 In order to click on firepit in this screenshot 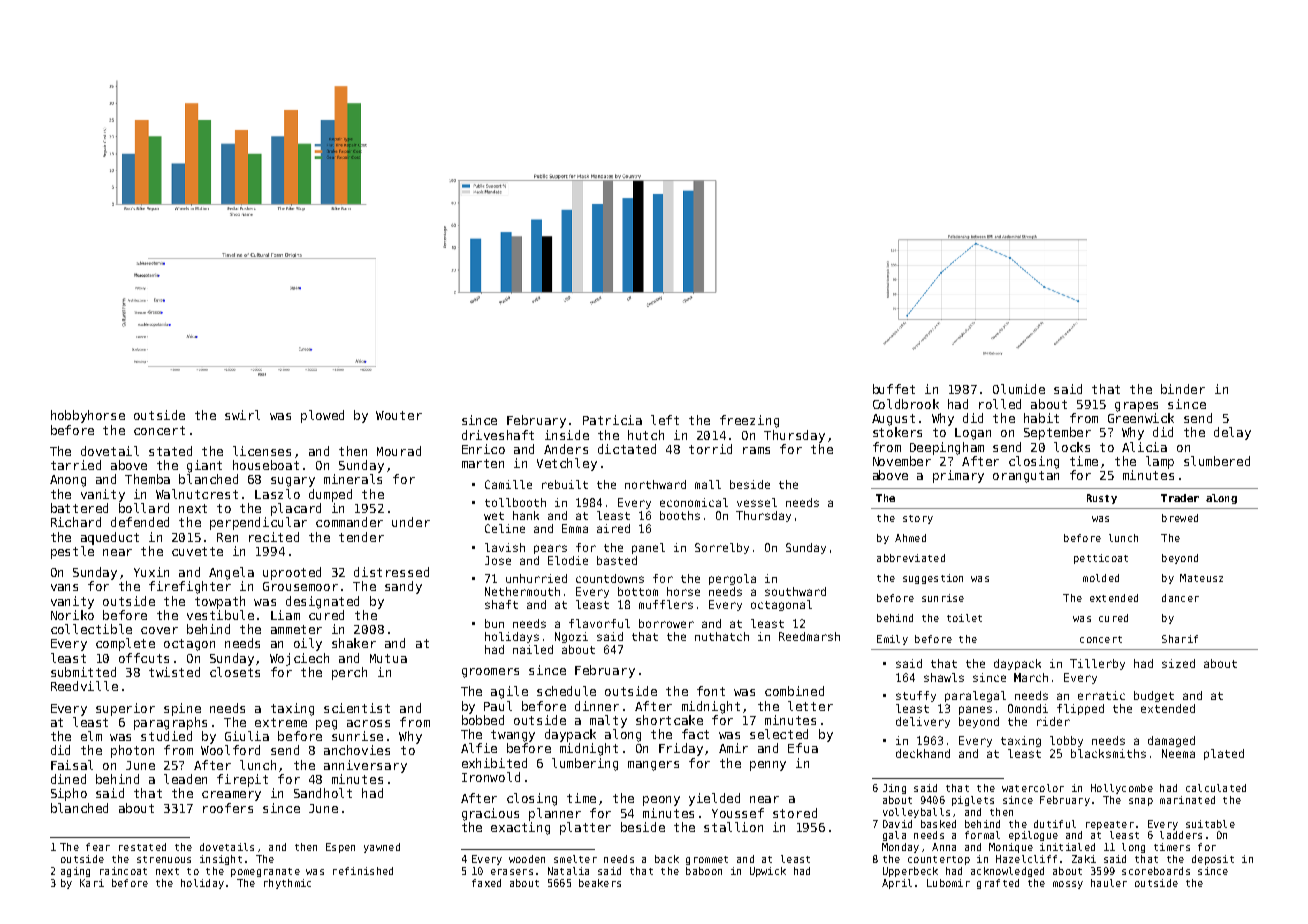, I will do `click(242, 780)`.
